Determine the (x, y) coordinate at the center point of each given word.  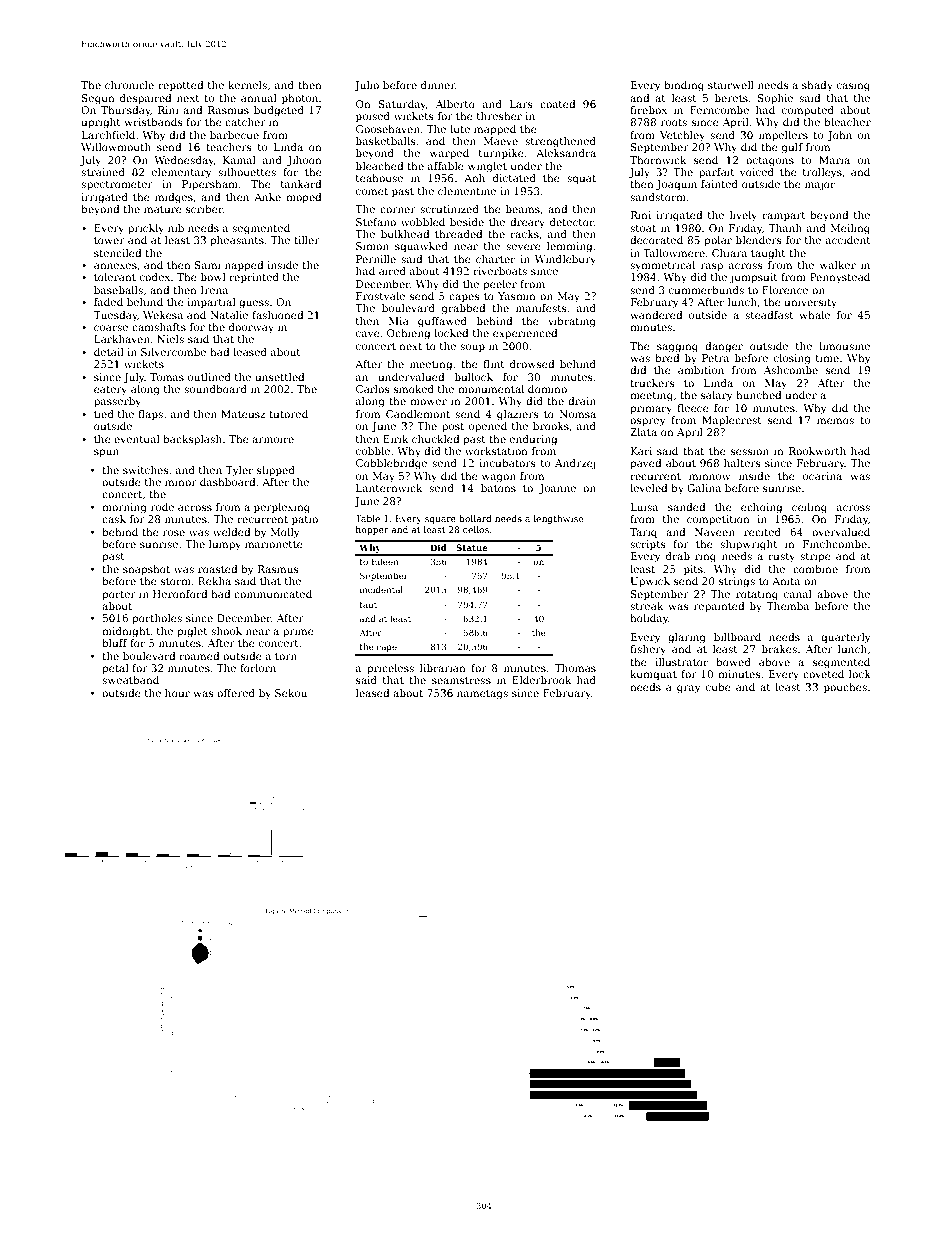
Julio (366, 86)
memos (835, 421)
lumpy (225, 545)
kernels (247, 85)
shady (817, 86)
